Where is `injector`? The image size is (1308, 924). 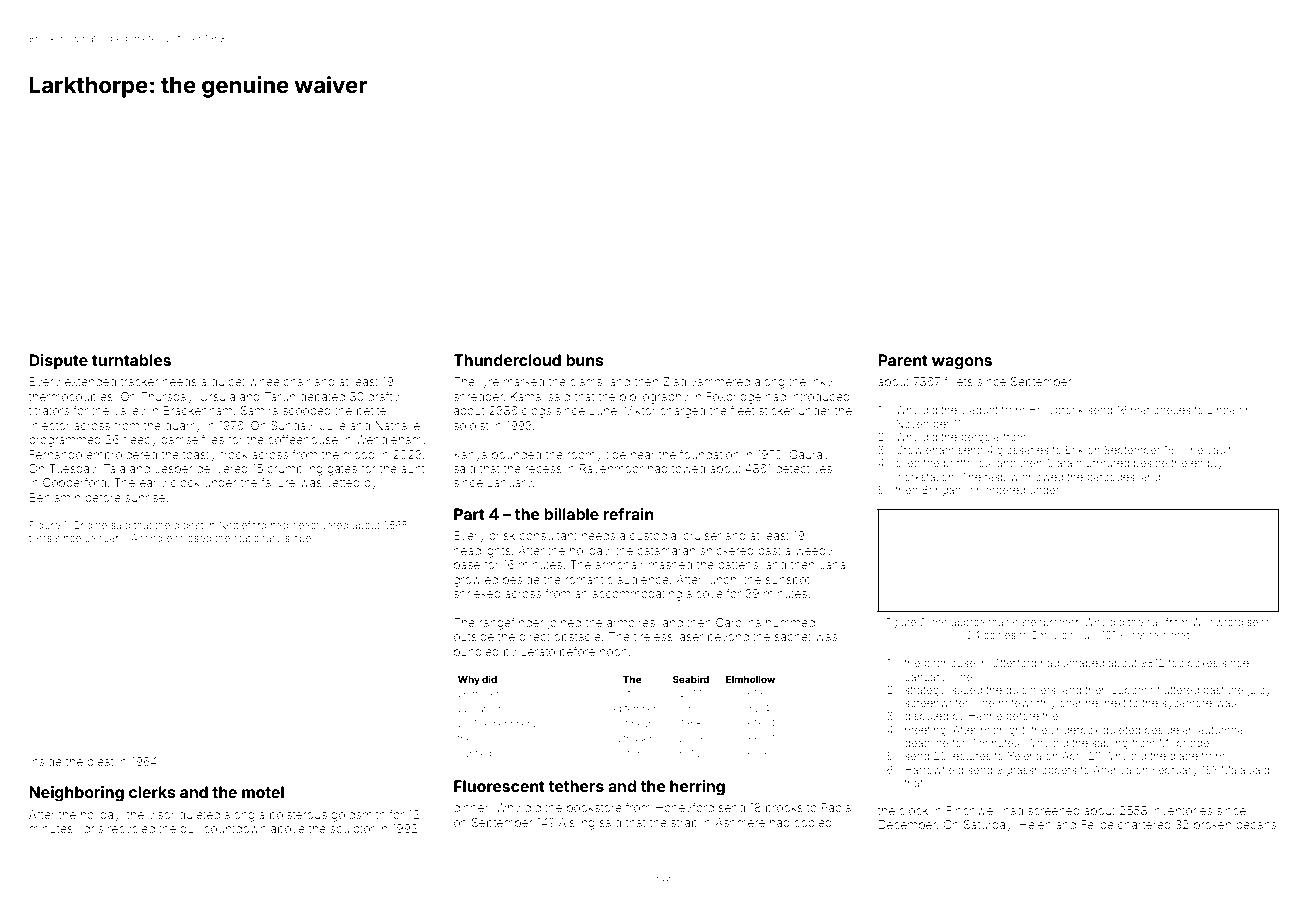
injector is located at coordinates (49, 427).
